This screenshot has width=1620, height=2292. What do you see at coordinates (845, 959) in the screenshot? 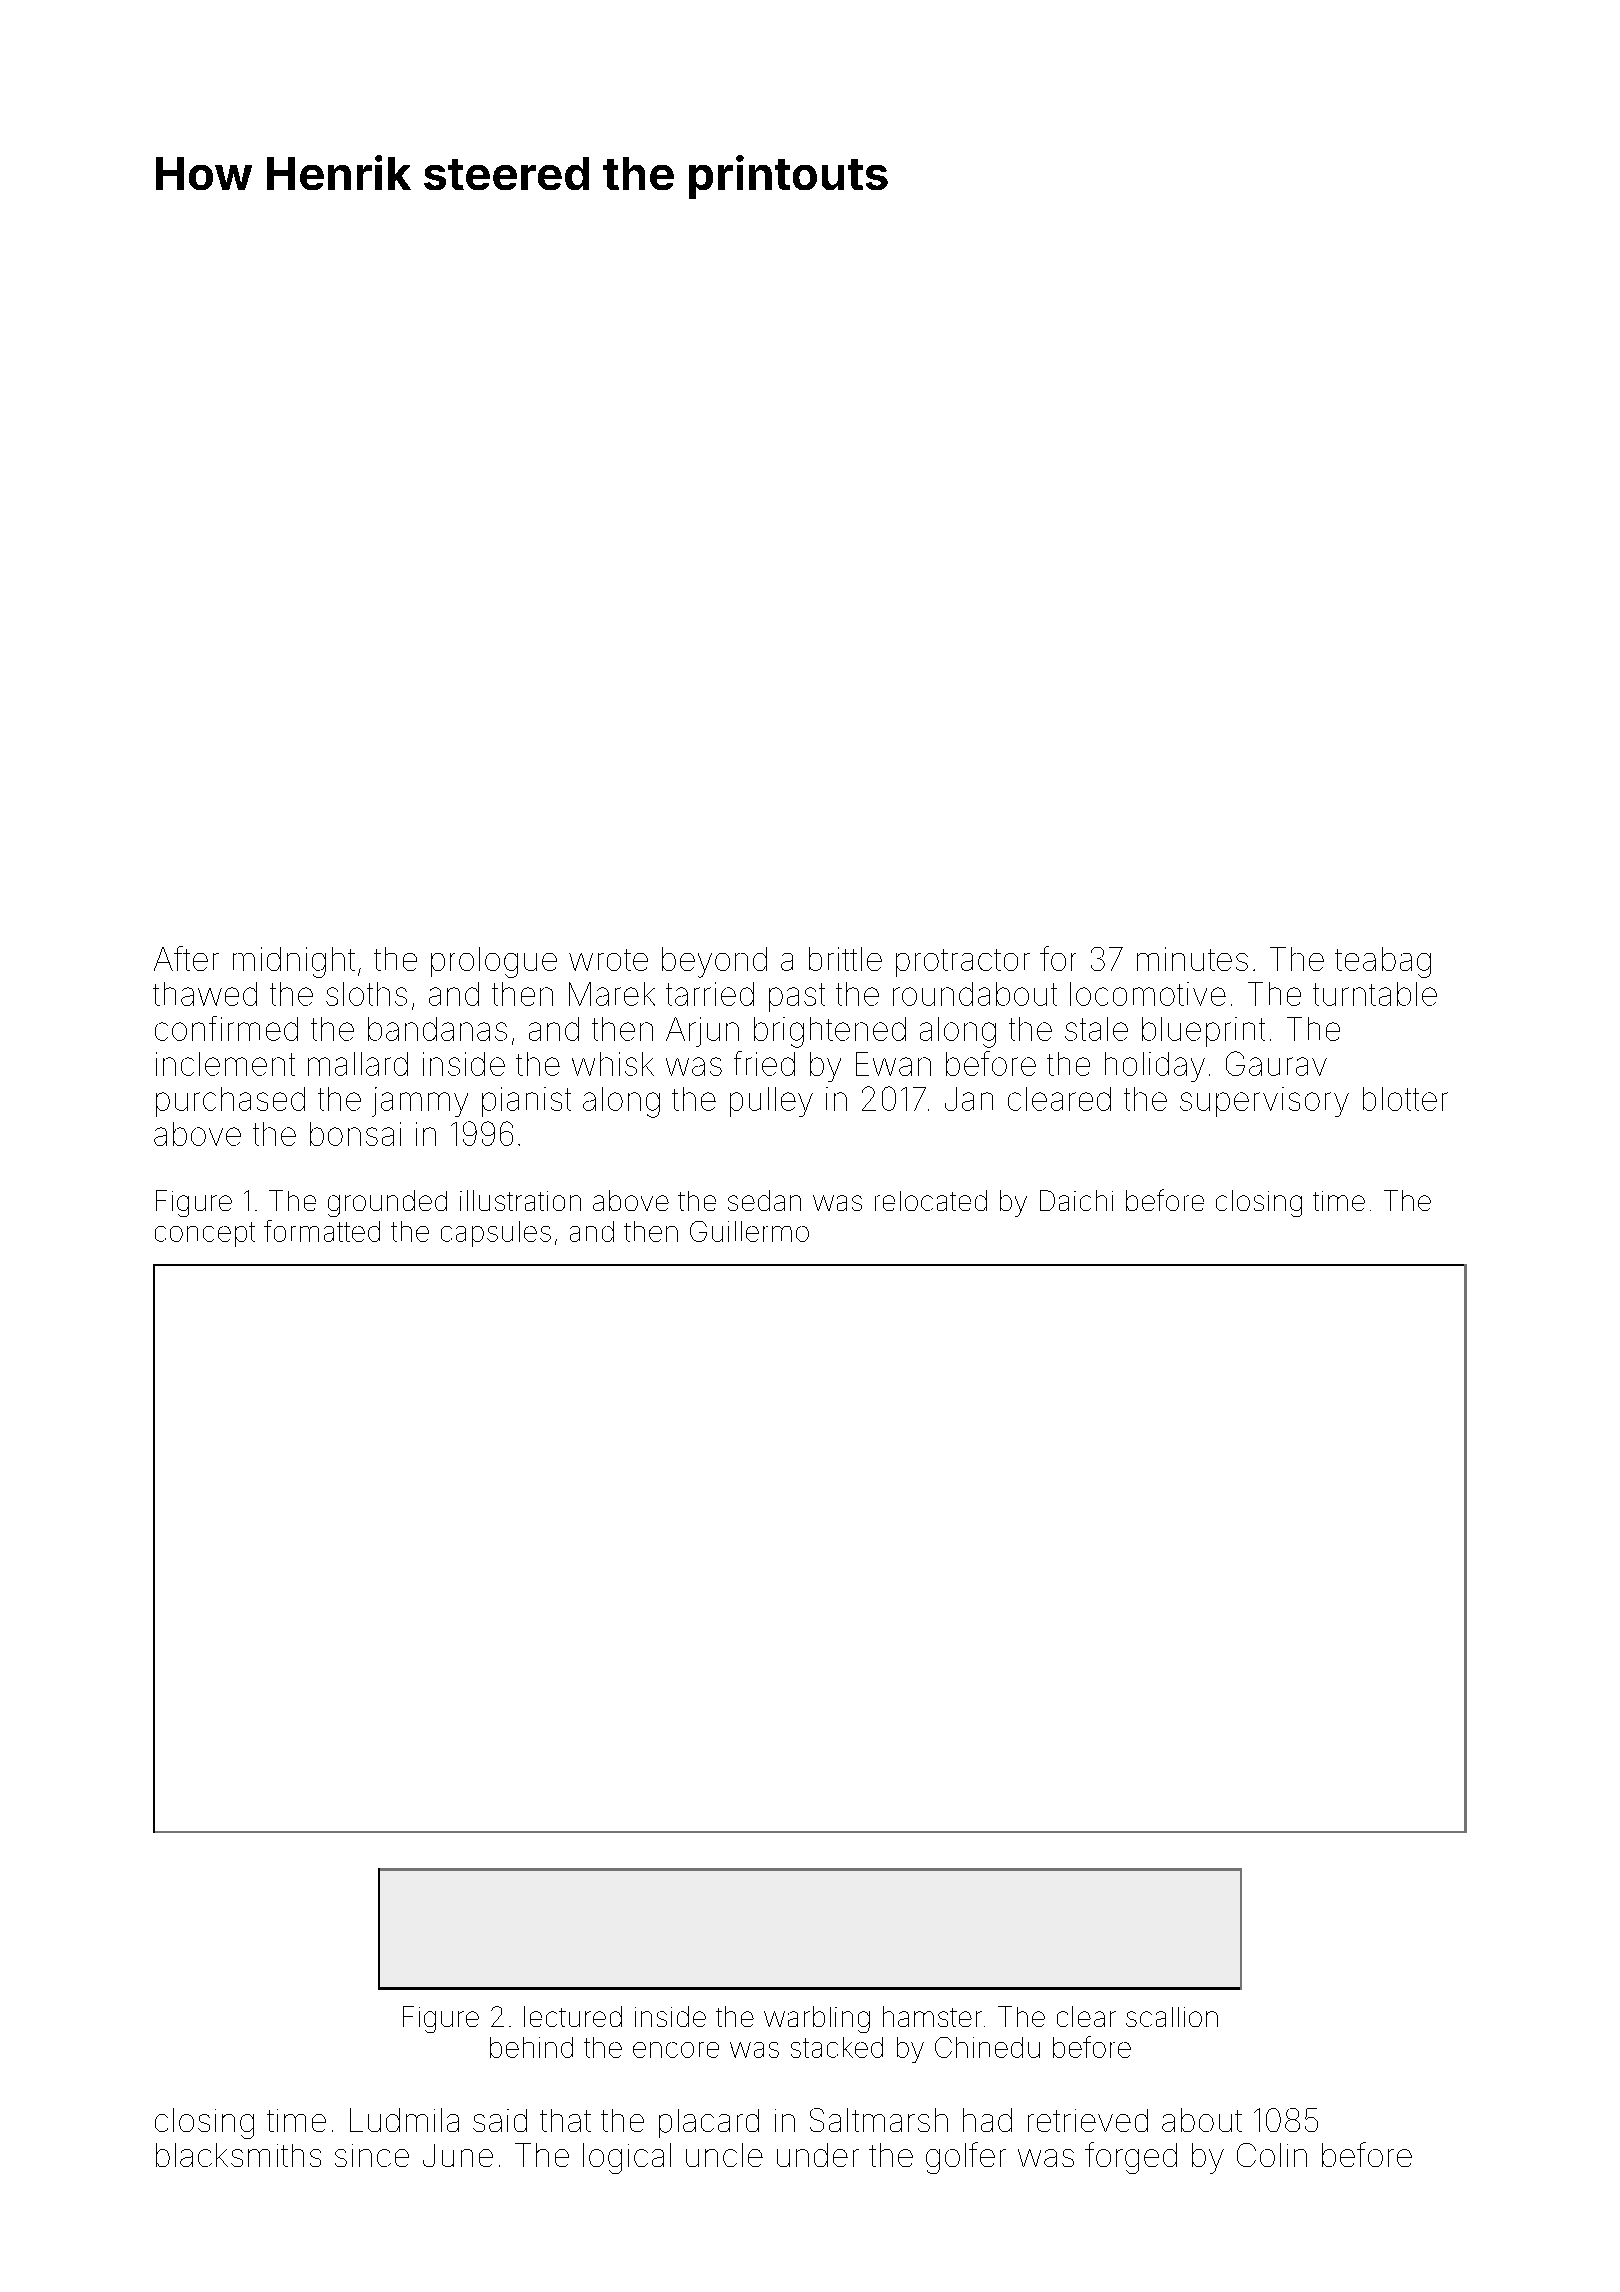
I see `brittle` at bounding box center [845, 959].
